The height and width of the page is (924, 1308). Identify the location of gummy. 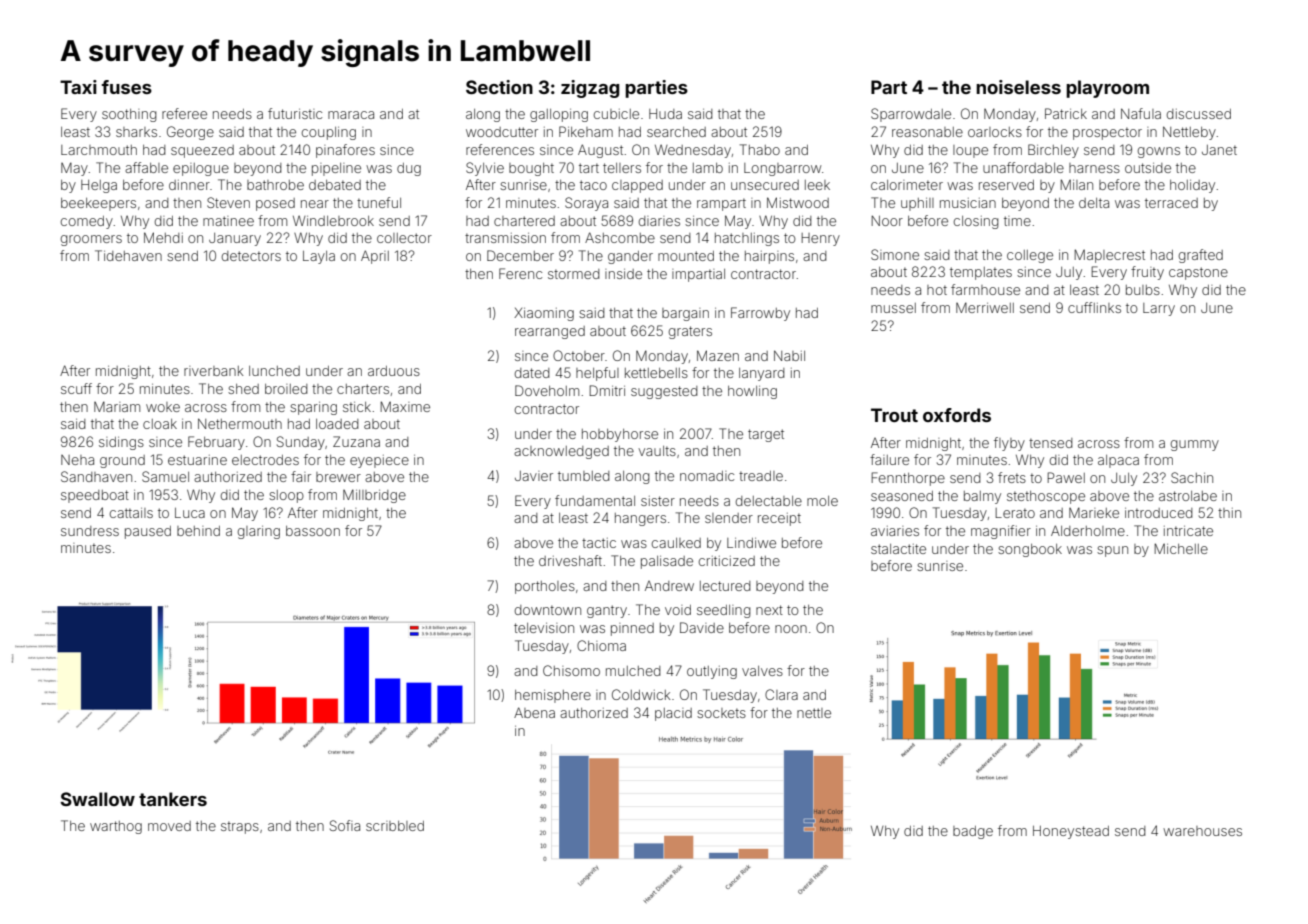
(1195, 445).
